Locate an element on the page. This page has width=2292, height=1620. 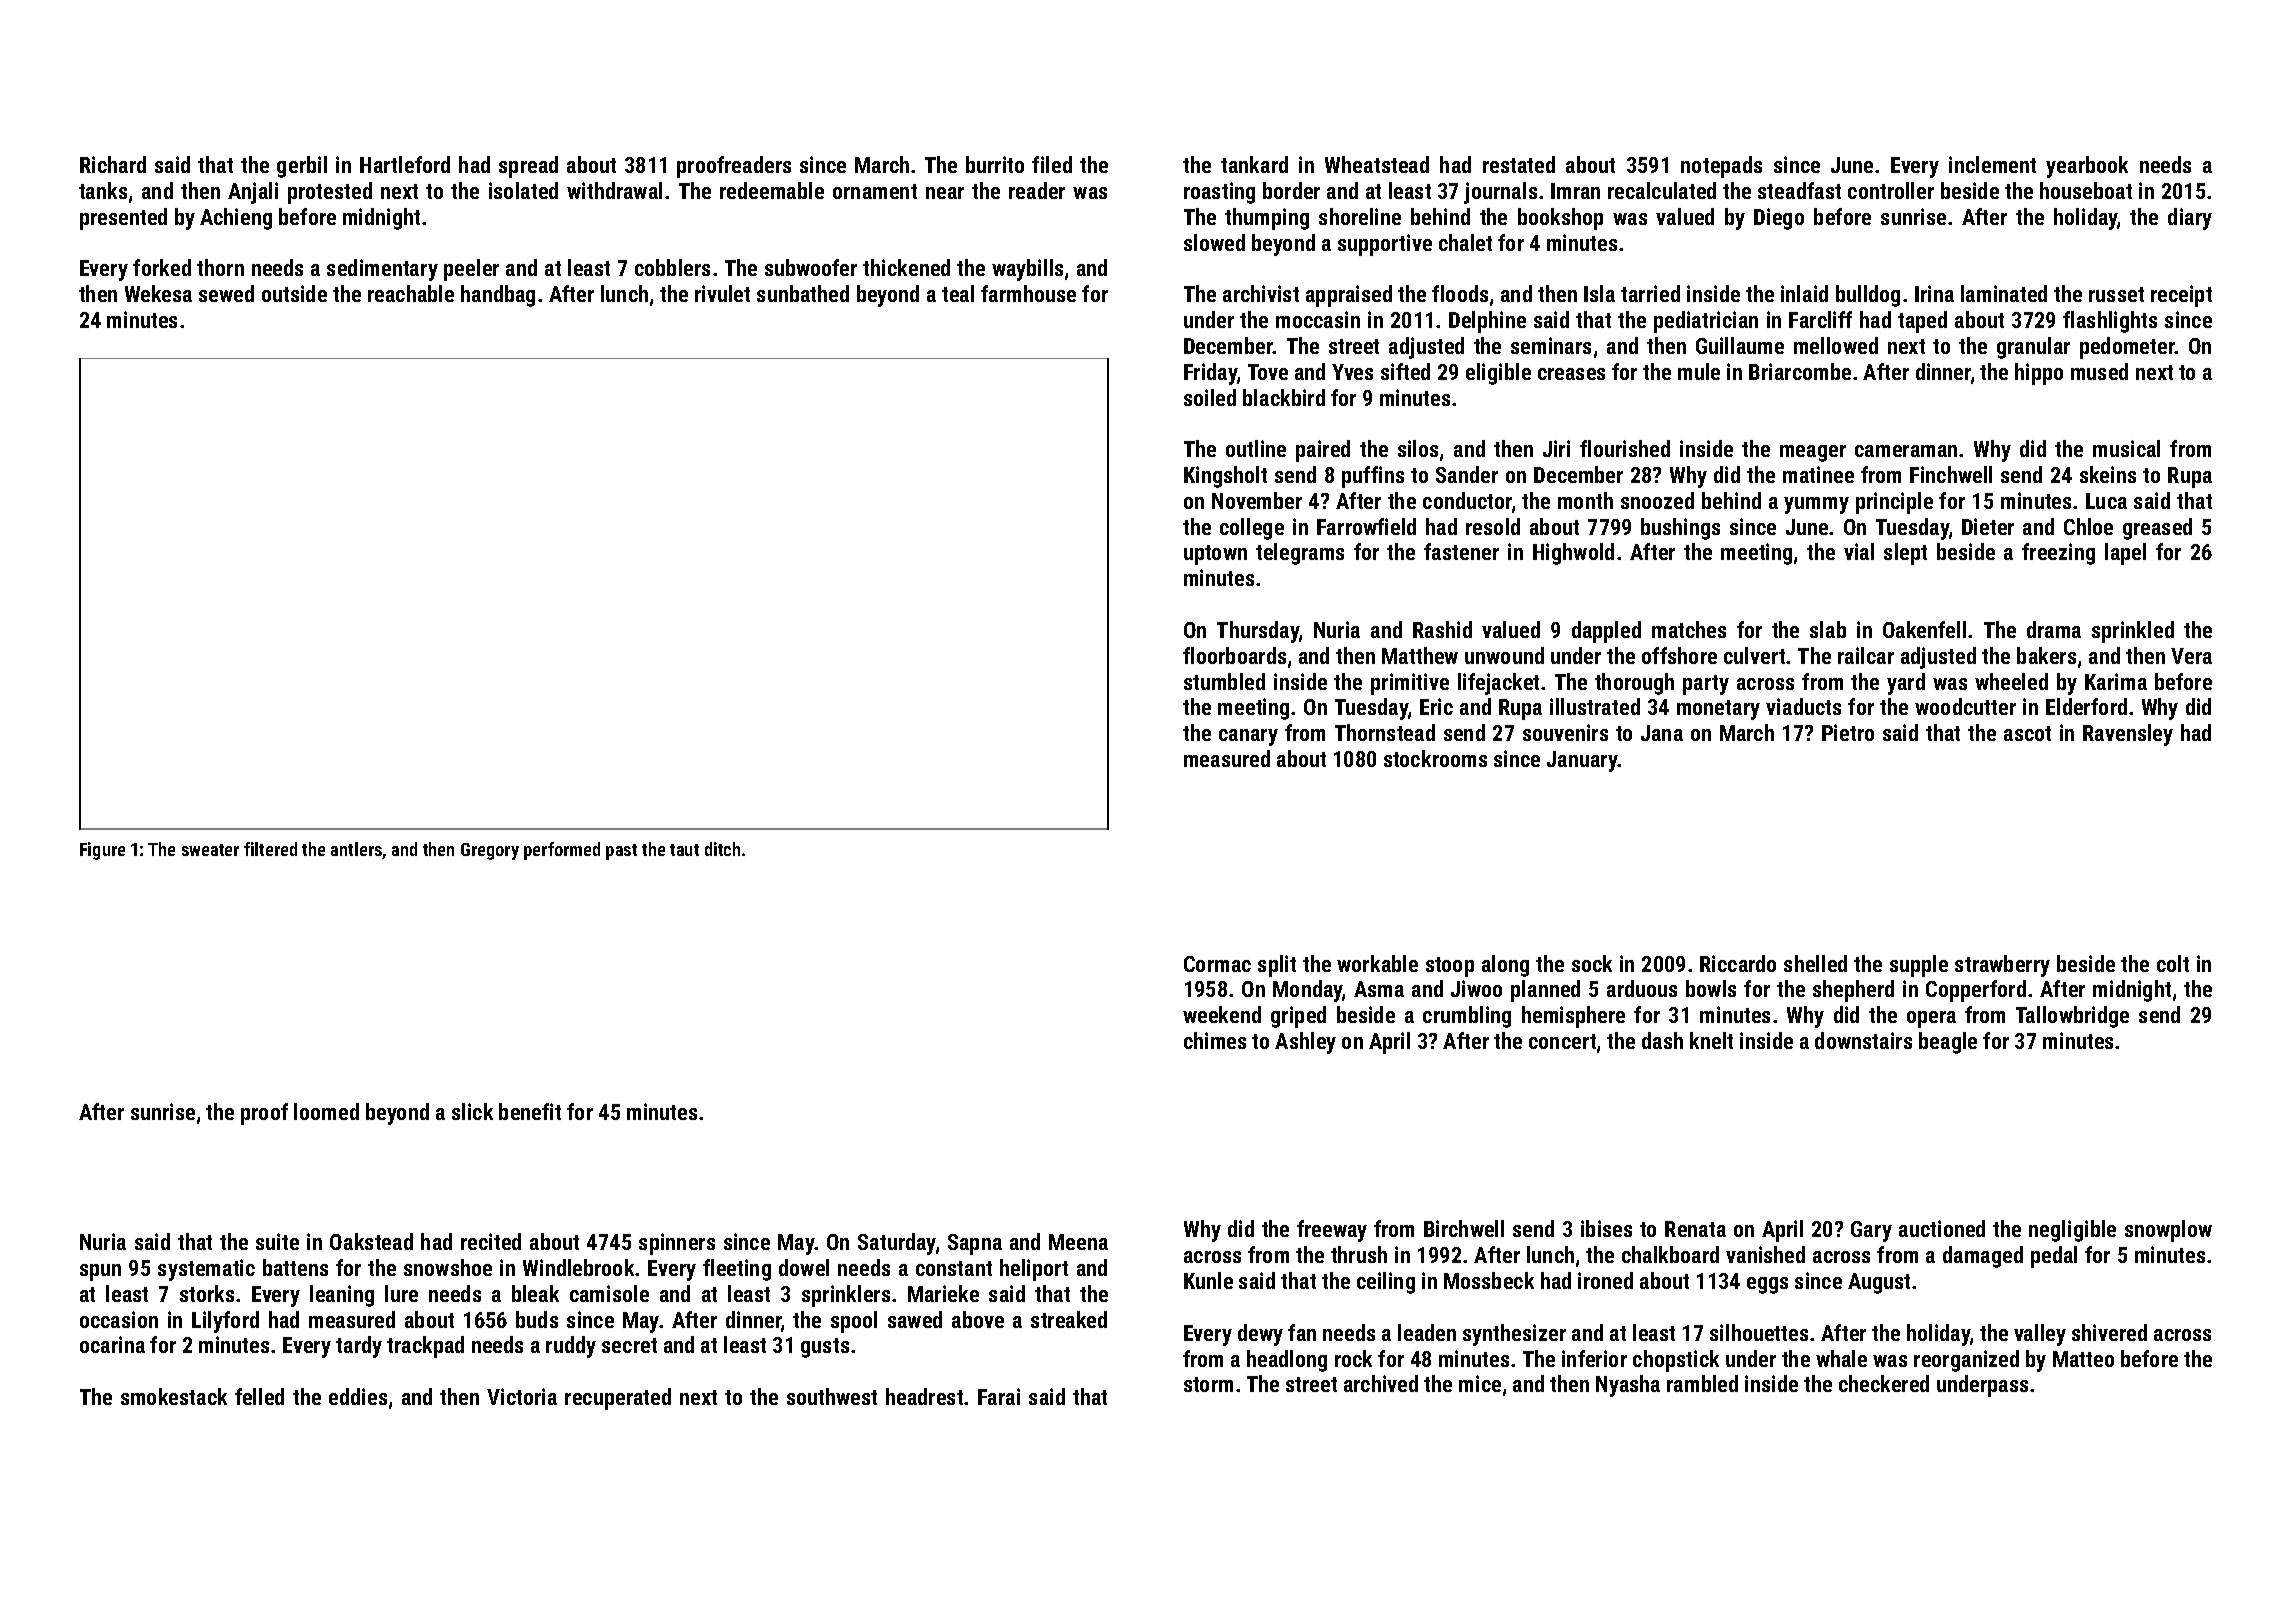
battens is located at coordinates (295, 1267).
